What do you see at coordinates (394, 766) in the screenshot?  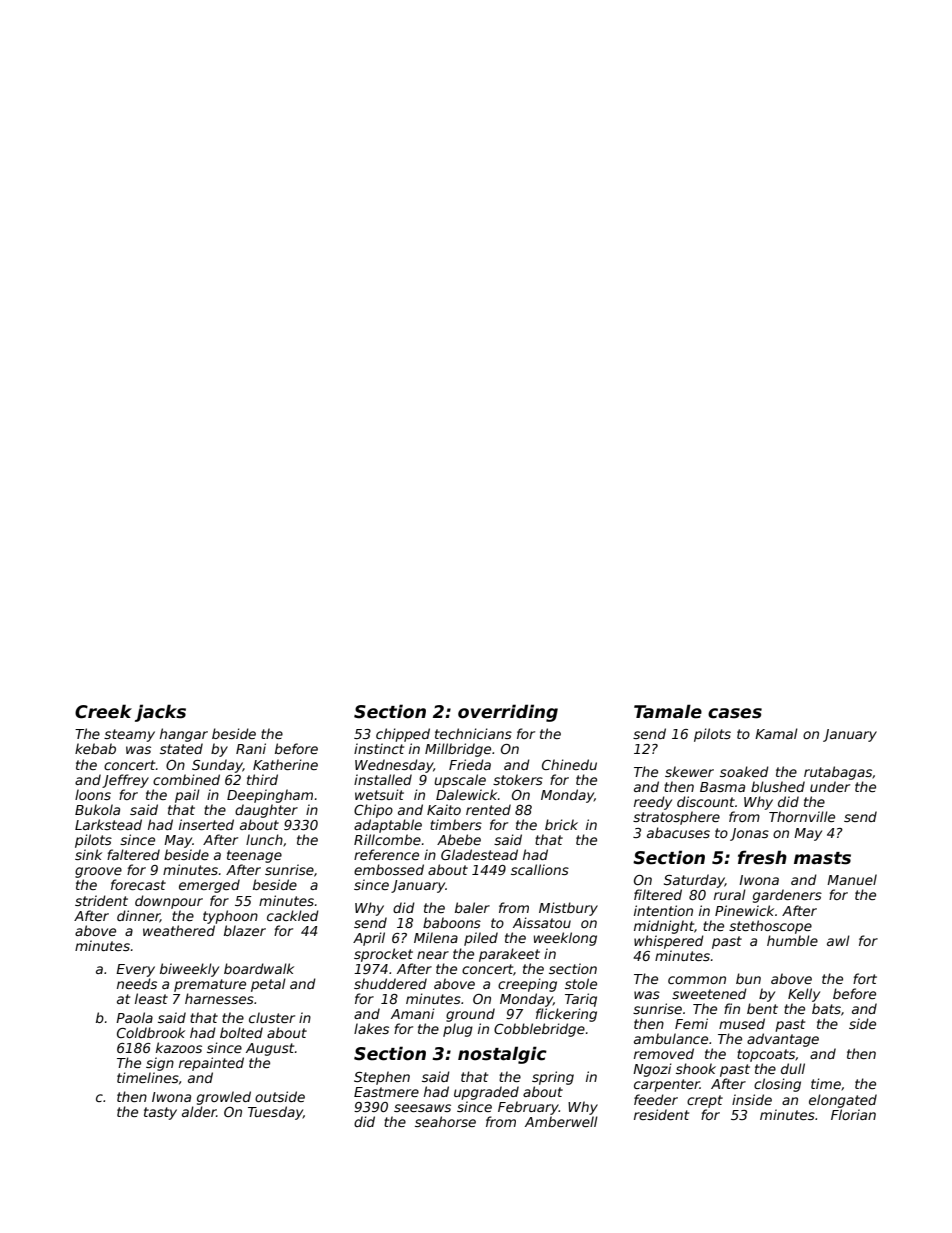 I see `Wednesday` at bounding box center [394, 766].
